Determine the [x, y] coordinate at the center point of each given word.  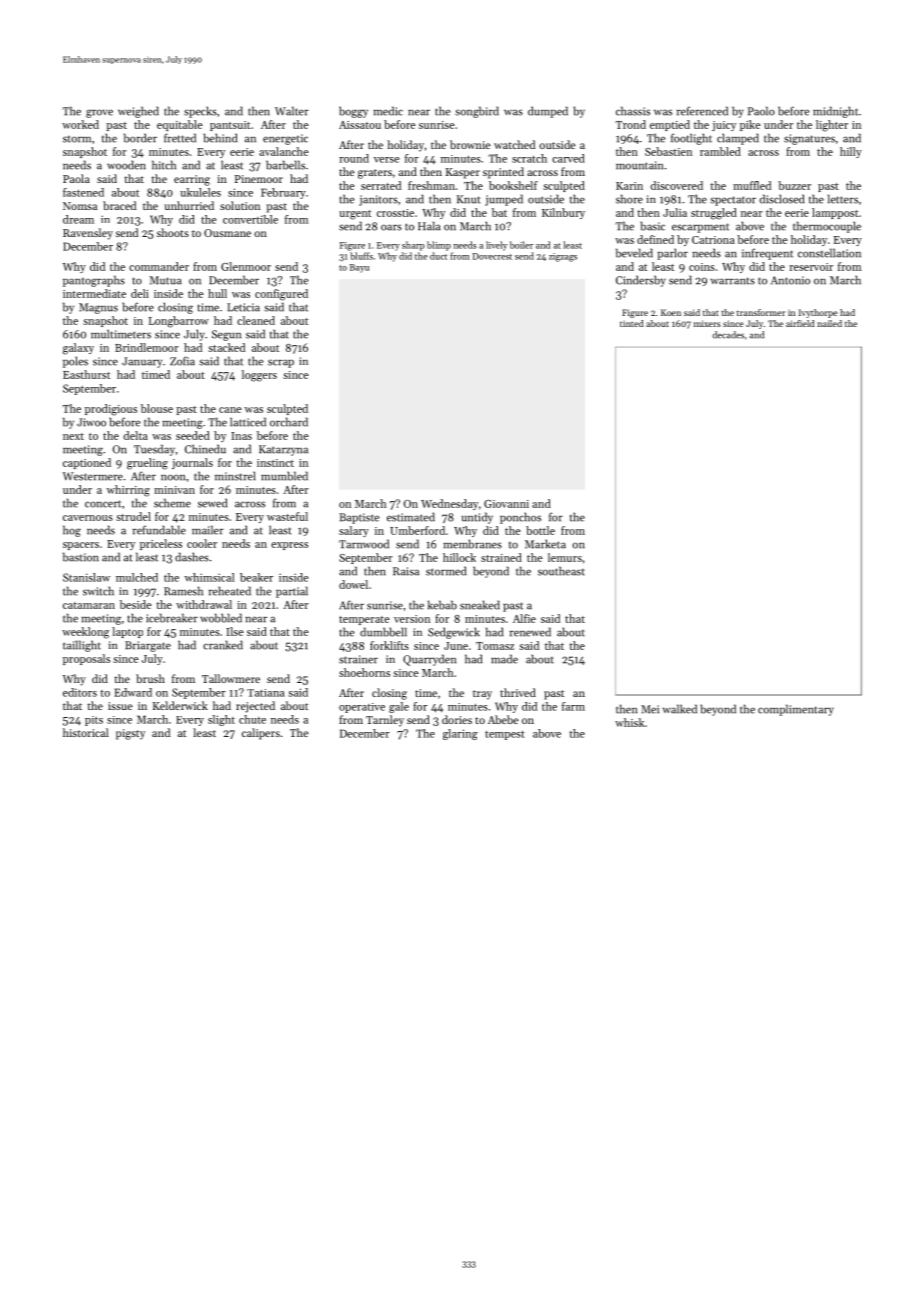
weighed [138, 112]
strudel [133, 516]
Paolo [761, 111]
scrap [281, 363]
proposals [86, 659]
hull [217, 293]
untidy [477, 518]
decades [728, 335]
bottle [540, 530]
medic [388, 111]
